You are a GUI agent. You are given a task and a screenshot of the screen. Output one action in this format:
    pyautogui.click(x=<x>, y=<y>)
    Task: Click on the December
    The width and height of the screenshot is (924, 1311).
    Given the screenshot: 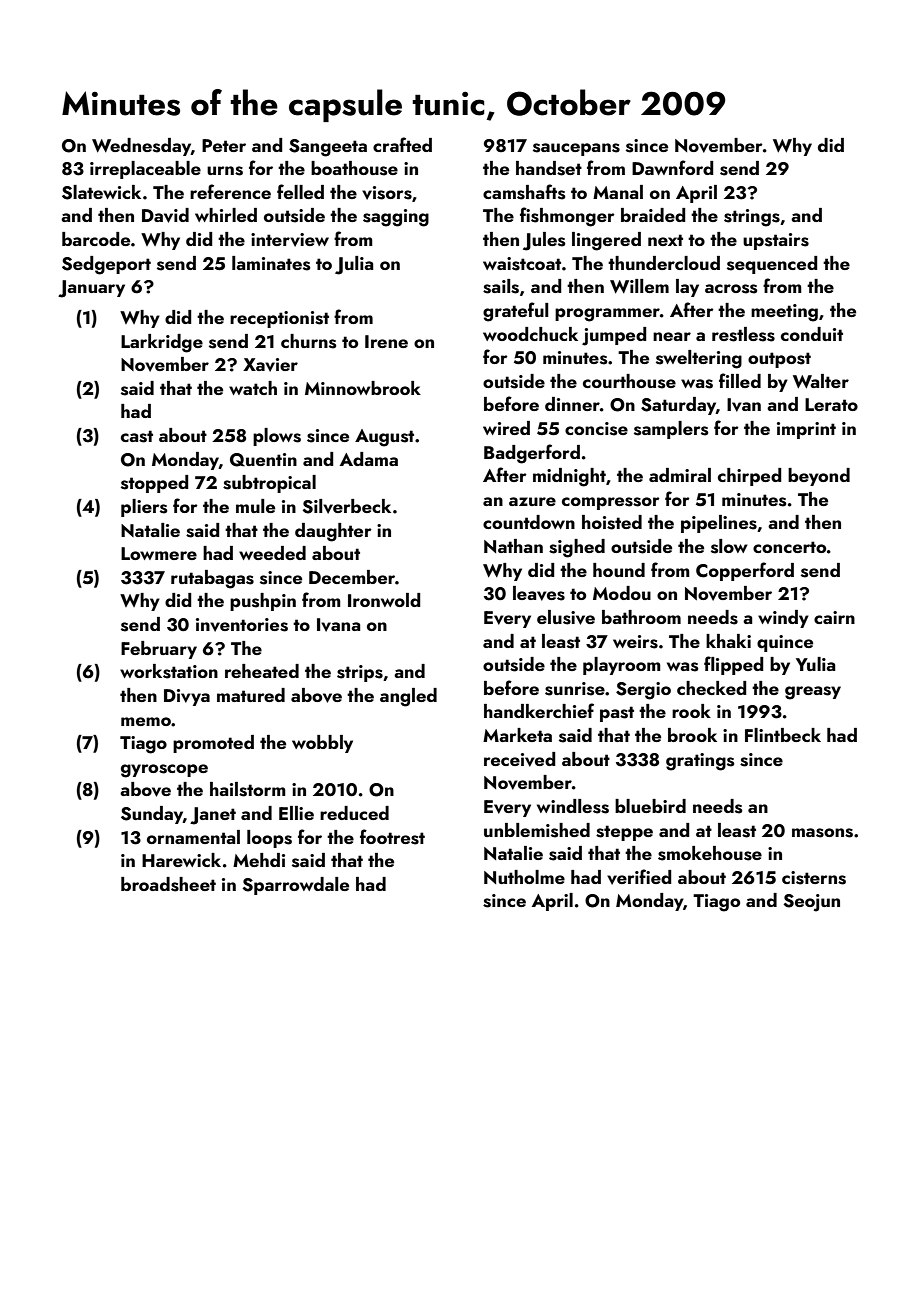 What is the action you would take?
    pyautogui.click(x=352, y=577)
